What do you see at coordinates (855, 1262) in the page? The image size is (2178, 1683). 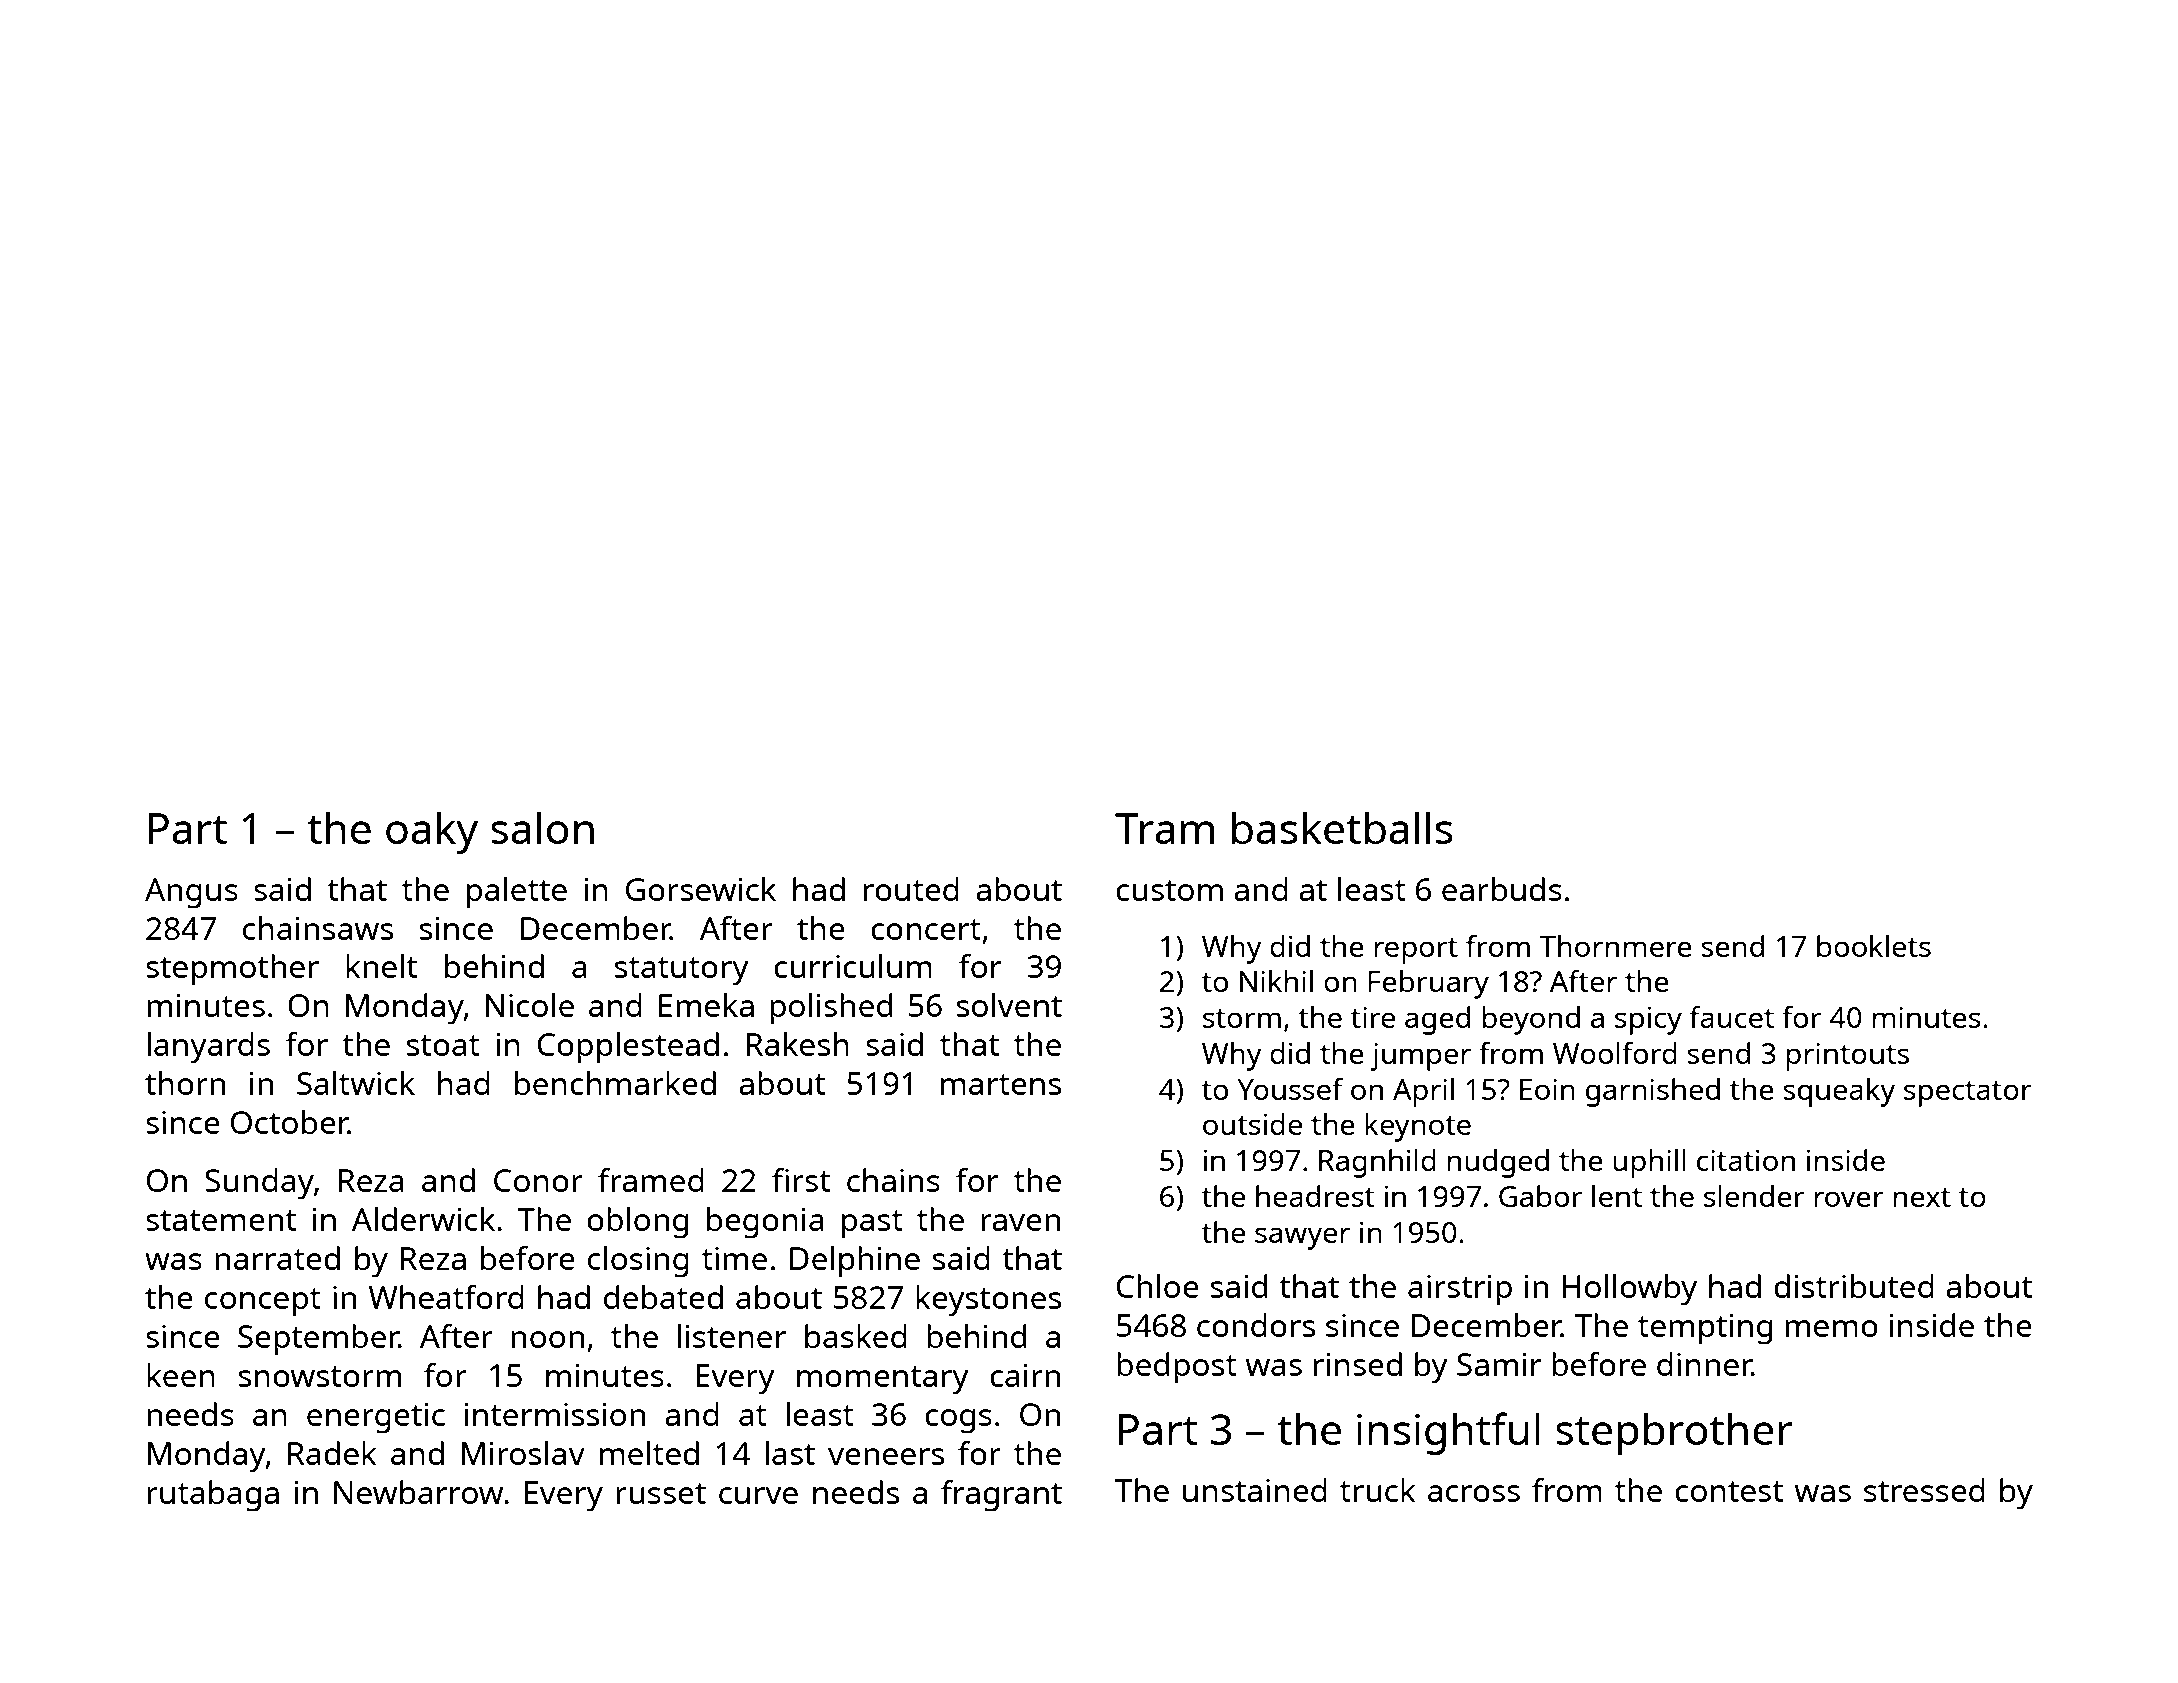 I see `Delphine` at bounding box center [855, 1262].
